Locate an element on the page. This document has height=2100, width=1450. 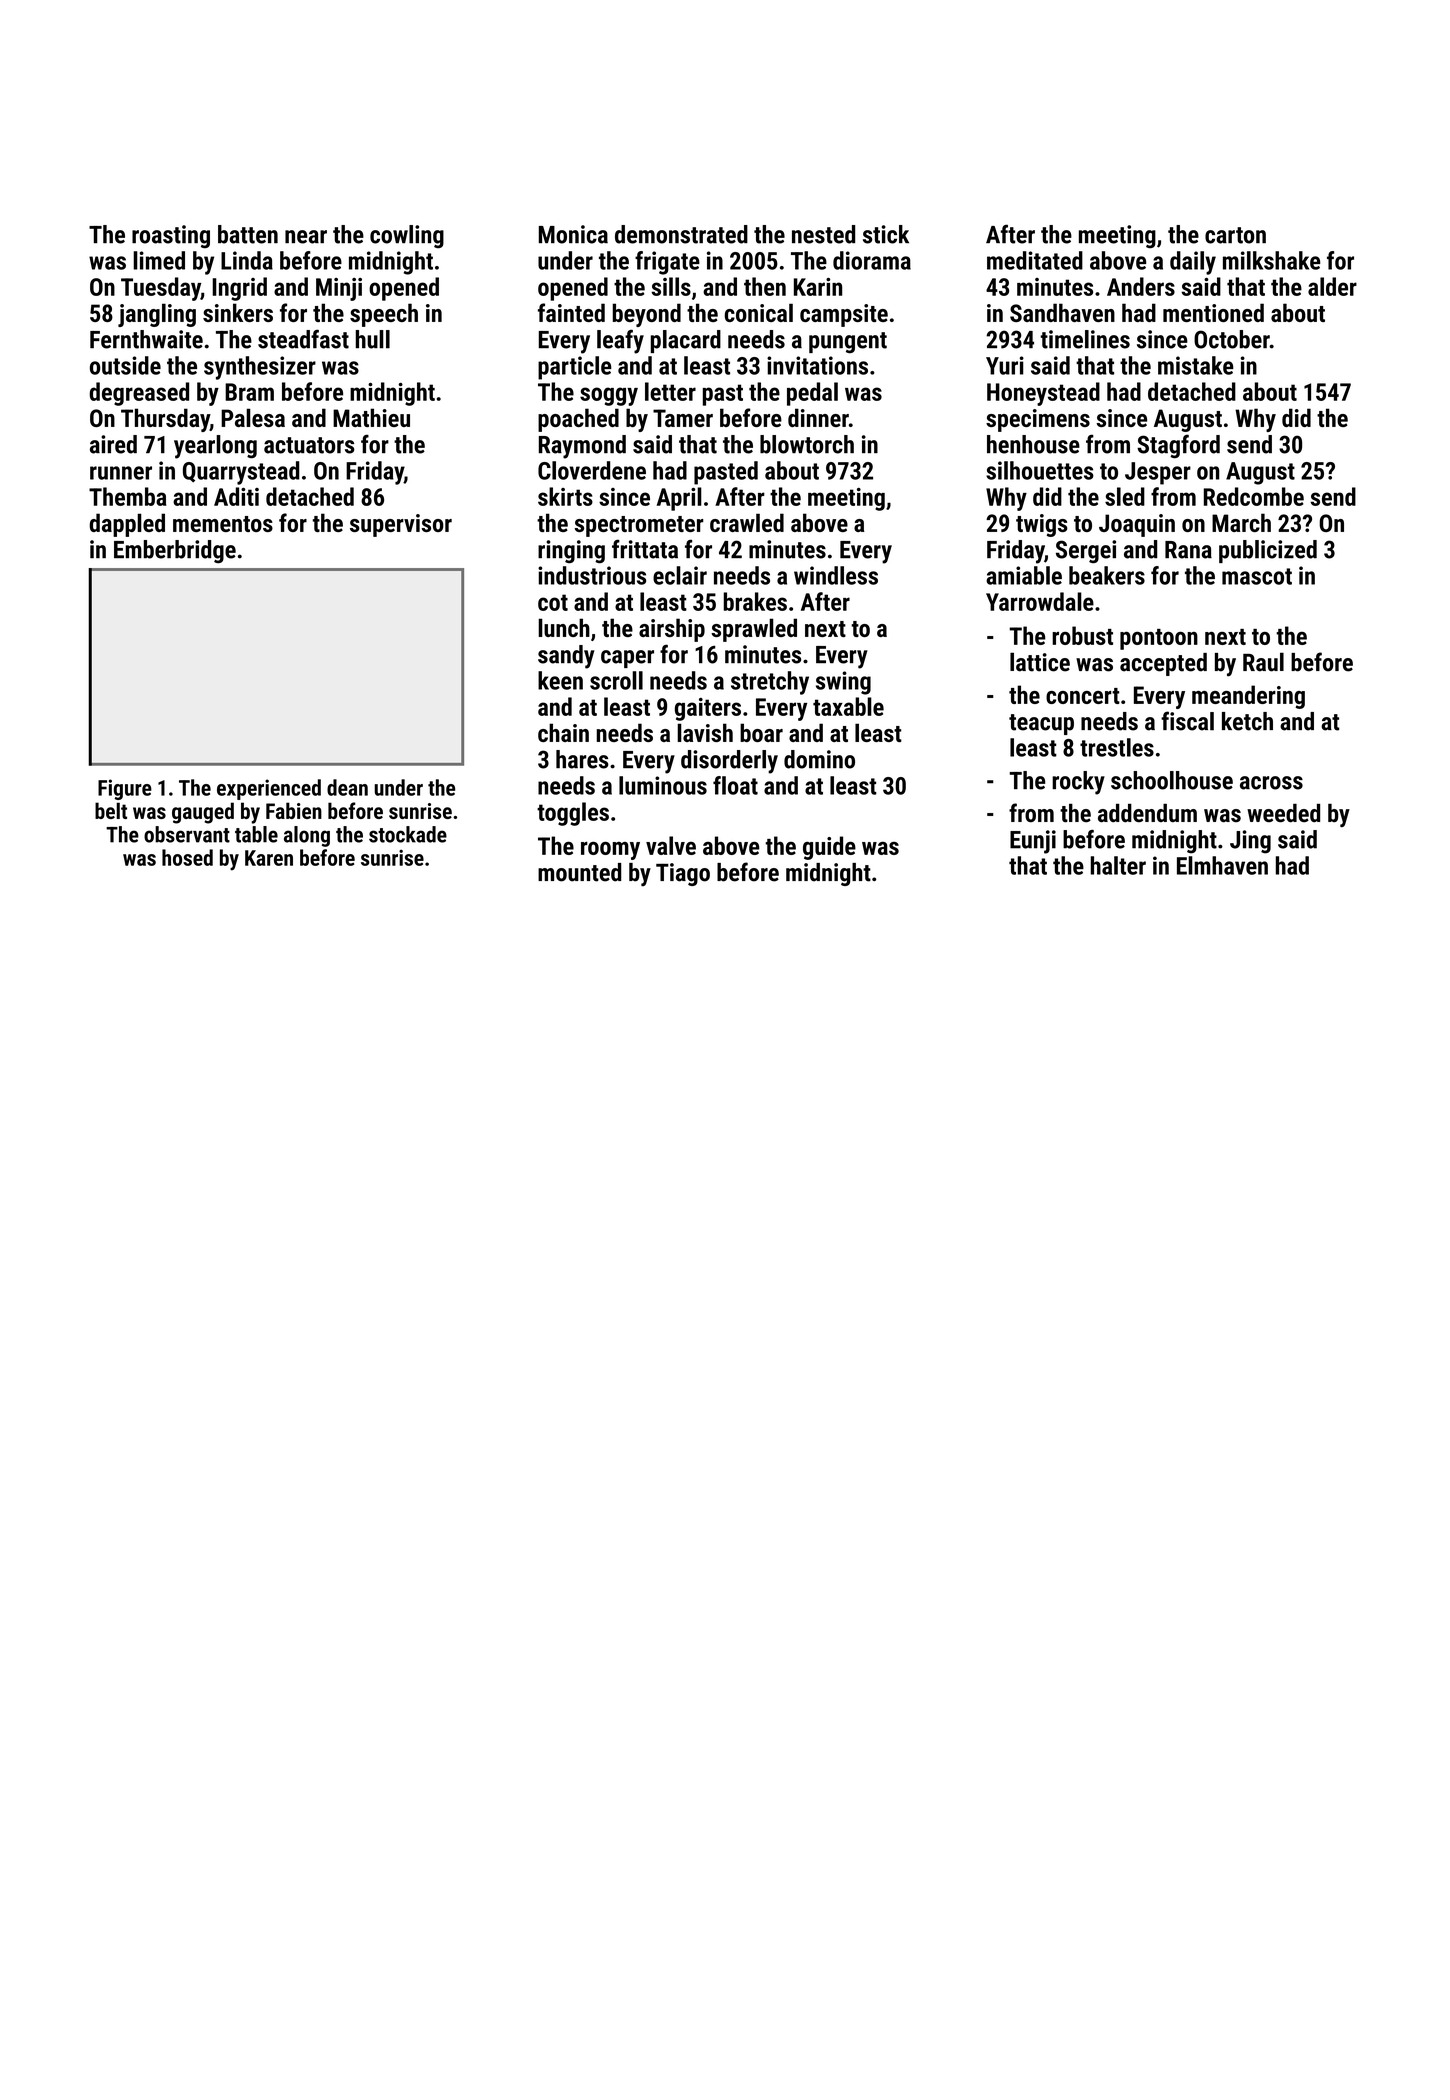
brakes is located at coordinates (755, 601).
